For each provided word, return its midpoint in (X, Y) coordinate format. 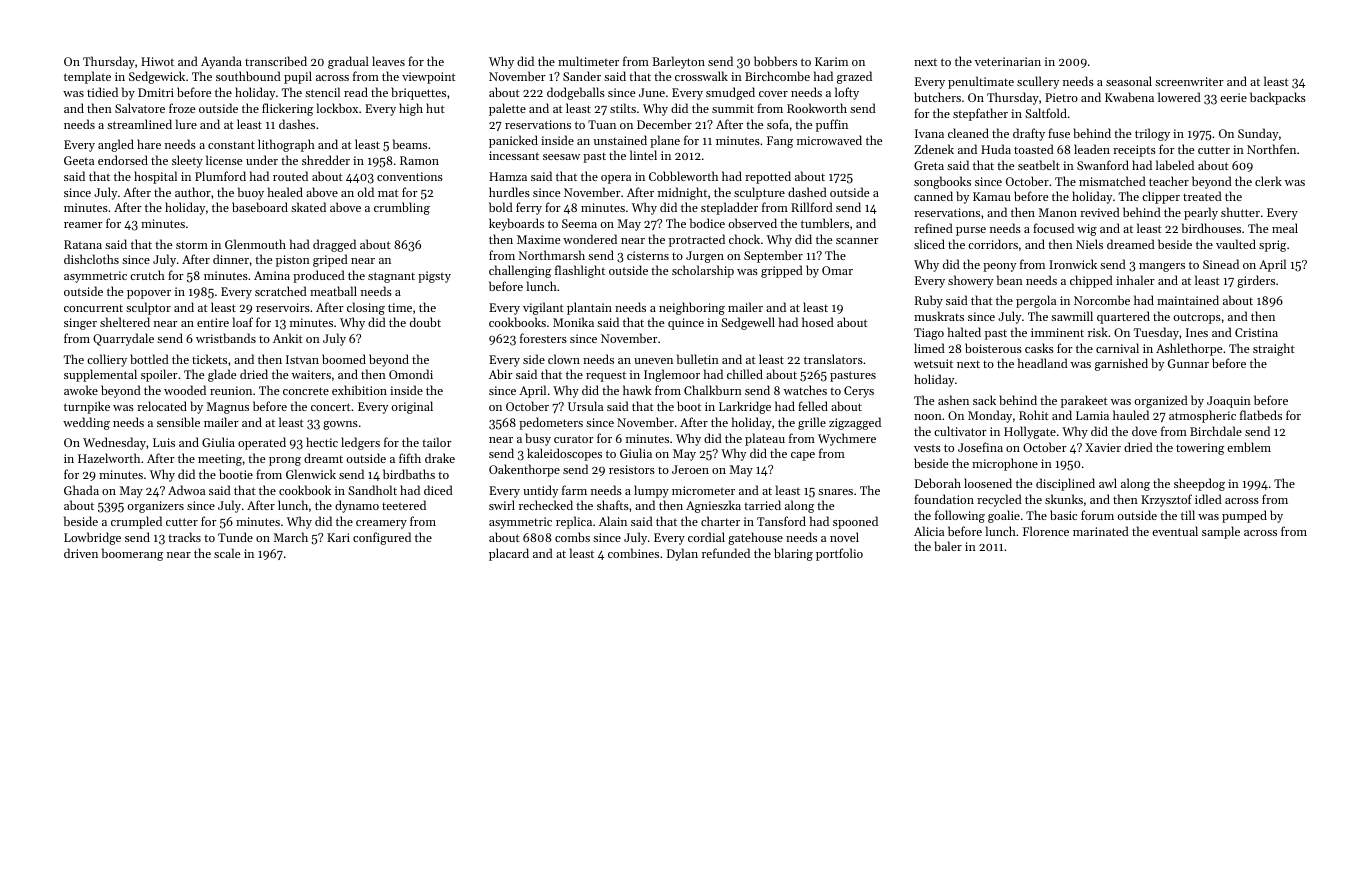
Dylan (682, 554)
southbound (248, 76)
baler (948, 546)
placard (509, 554)
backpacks (1278, 98)
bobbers (775, 61)
